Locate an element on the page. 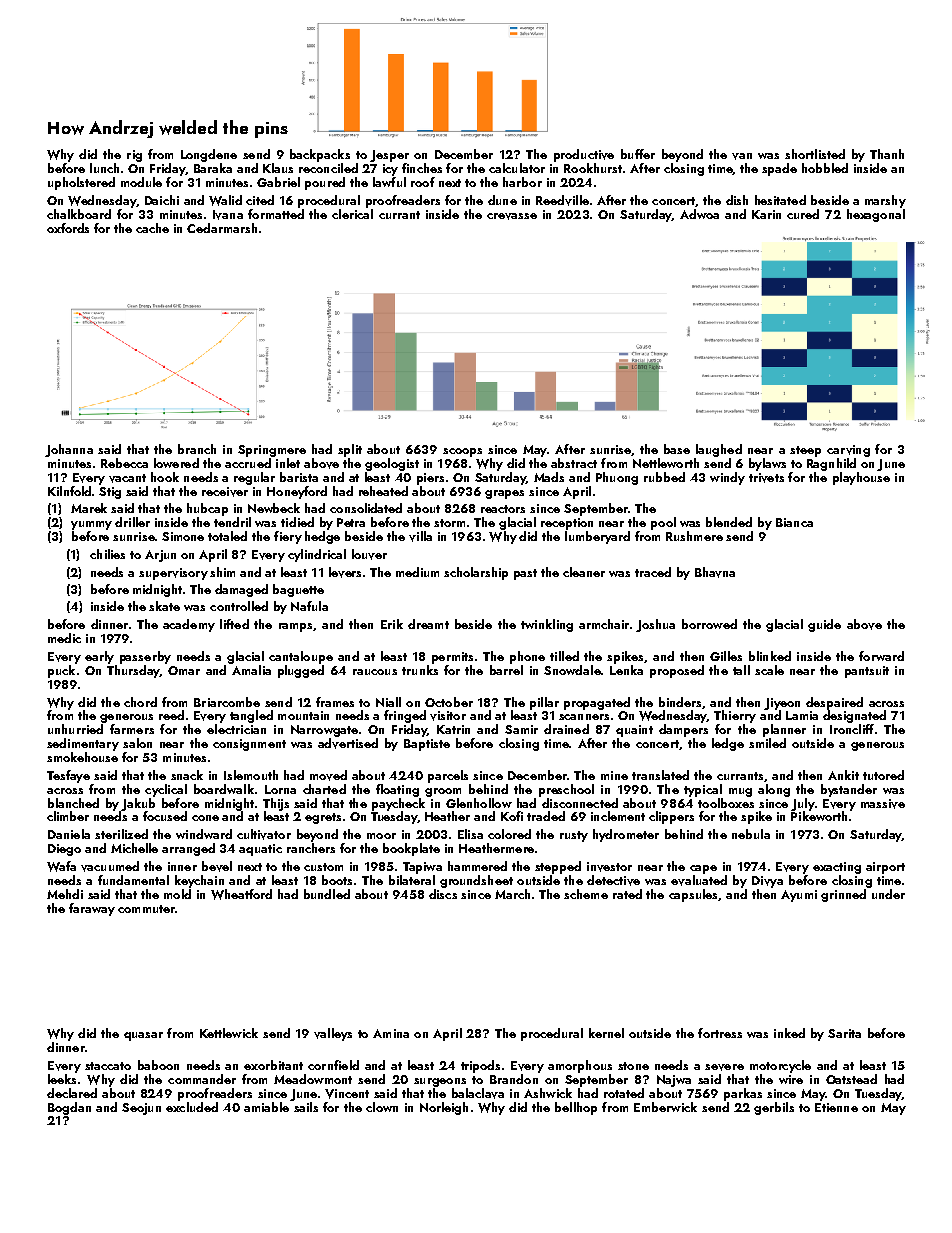 This document has height=1233, width=952. commuter is located at coordinates (146, 909).
